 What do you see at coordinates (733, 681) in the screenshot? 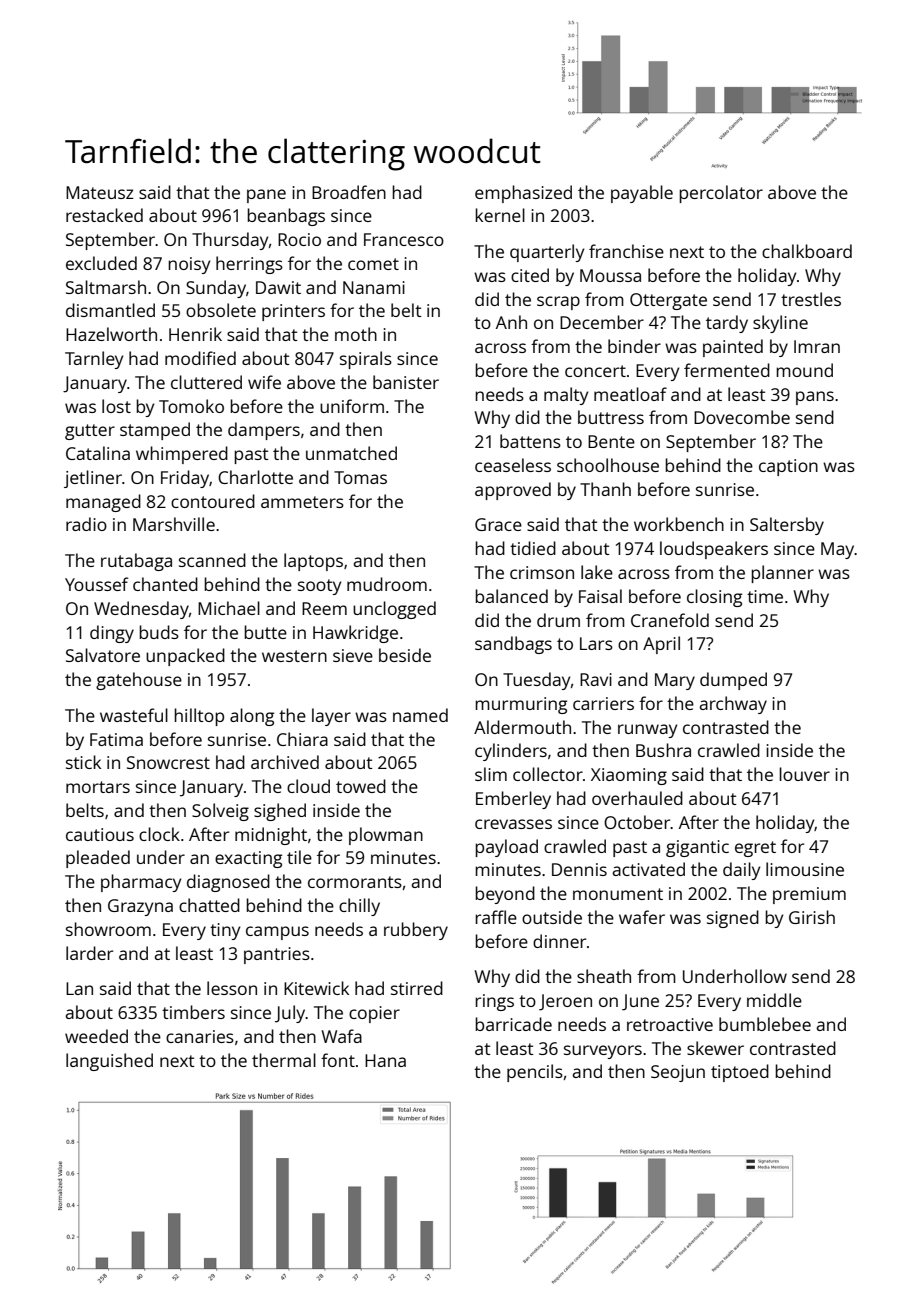
I see `dumped` at bounding box center [733, 681].
